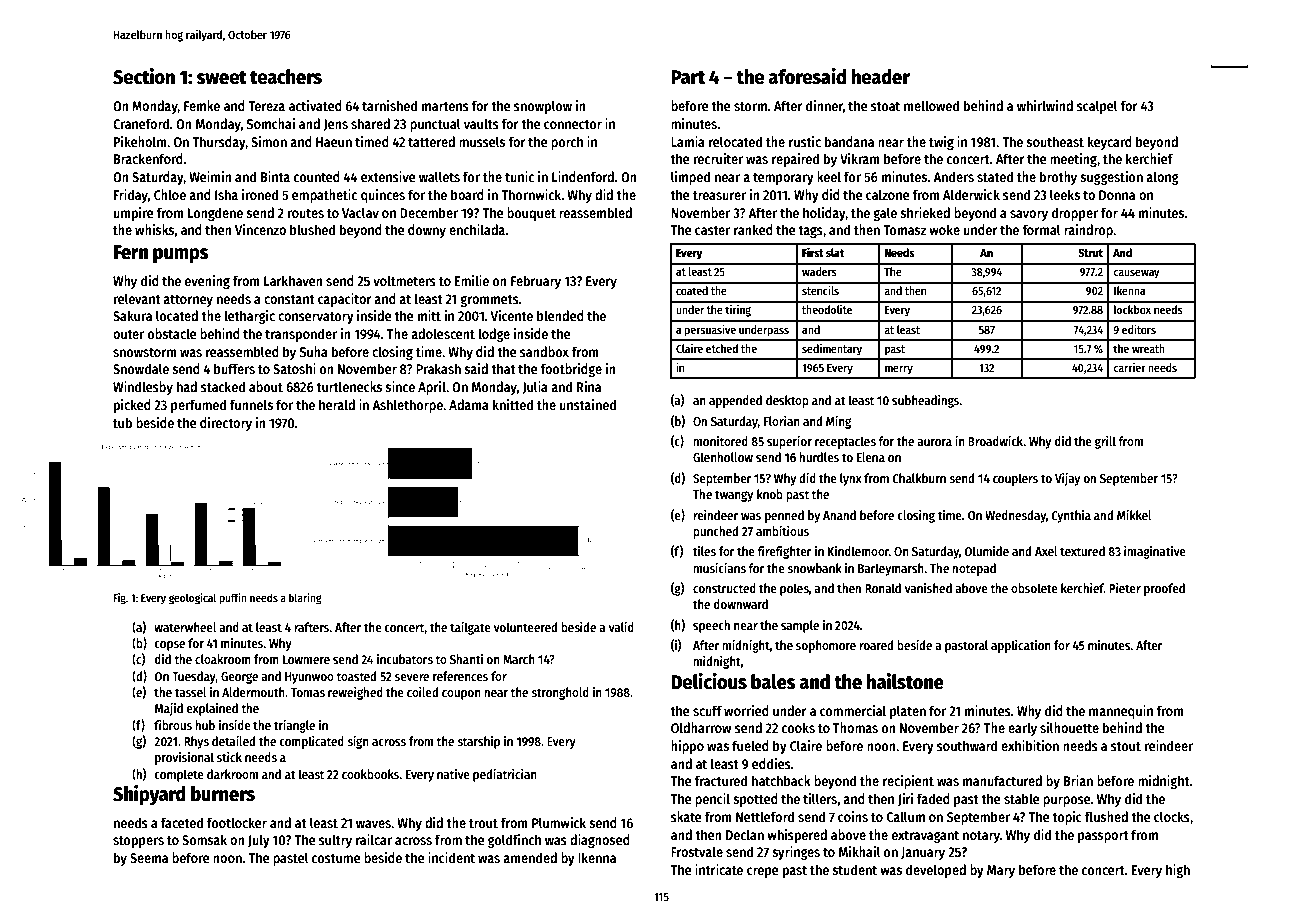 The width and height of the image is (1308, 924). What do you see at coordinates (173, 725) in the image?
I see `fibrous` at bounding box center [173, 725].
